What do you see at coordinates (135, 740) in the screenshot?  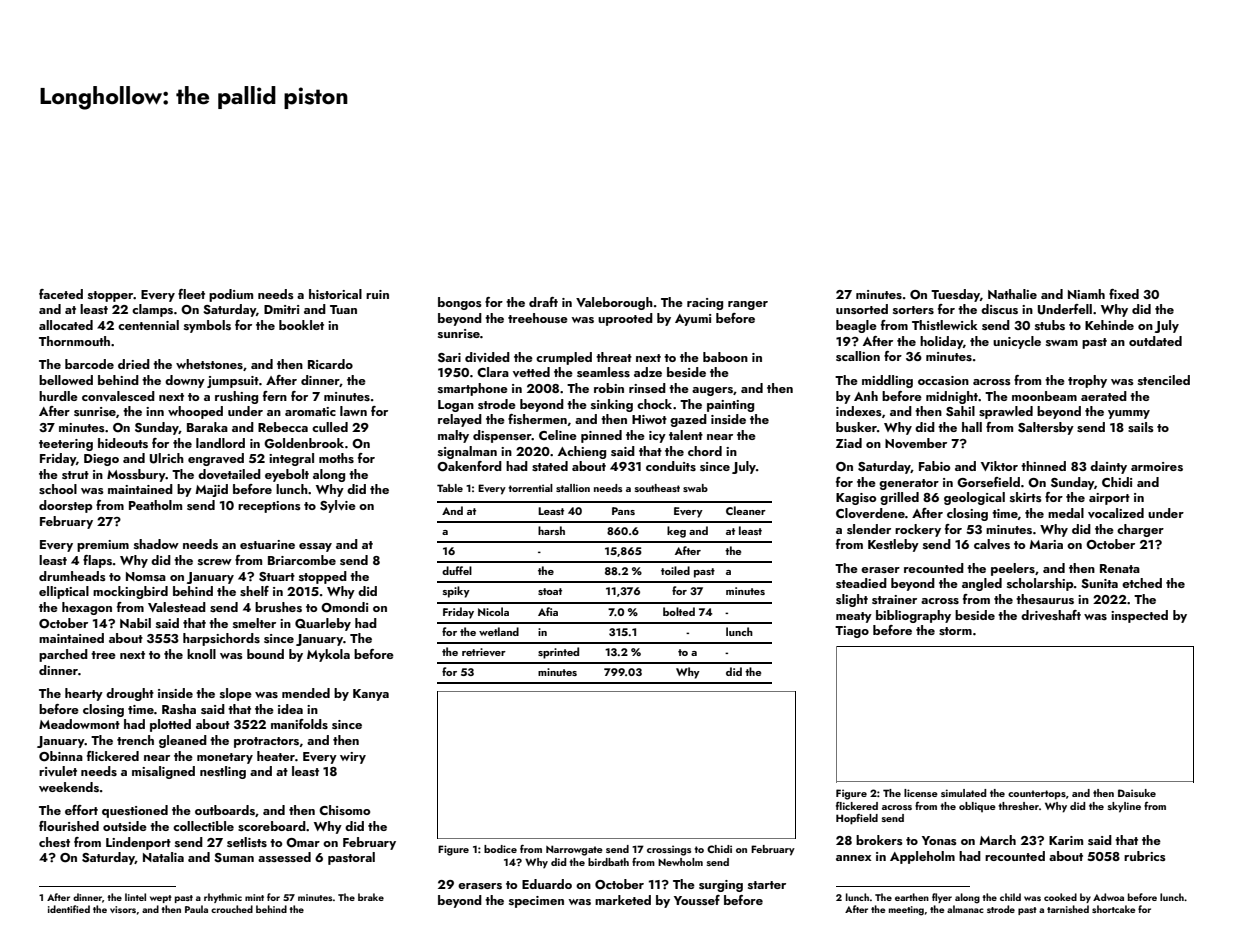 I see `trench` at bounding box center [135, 740].
